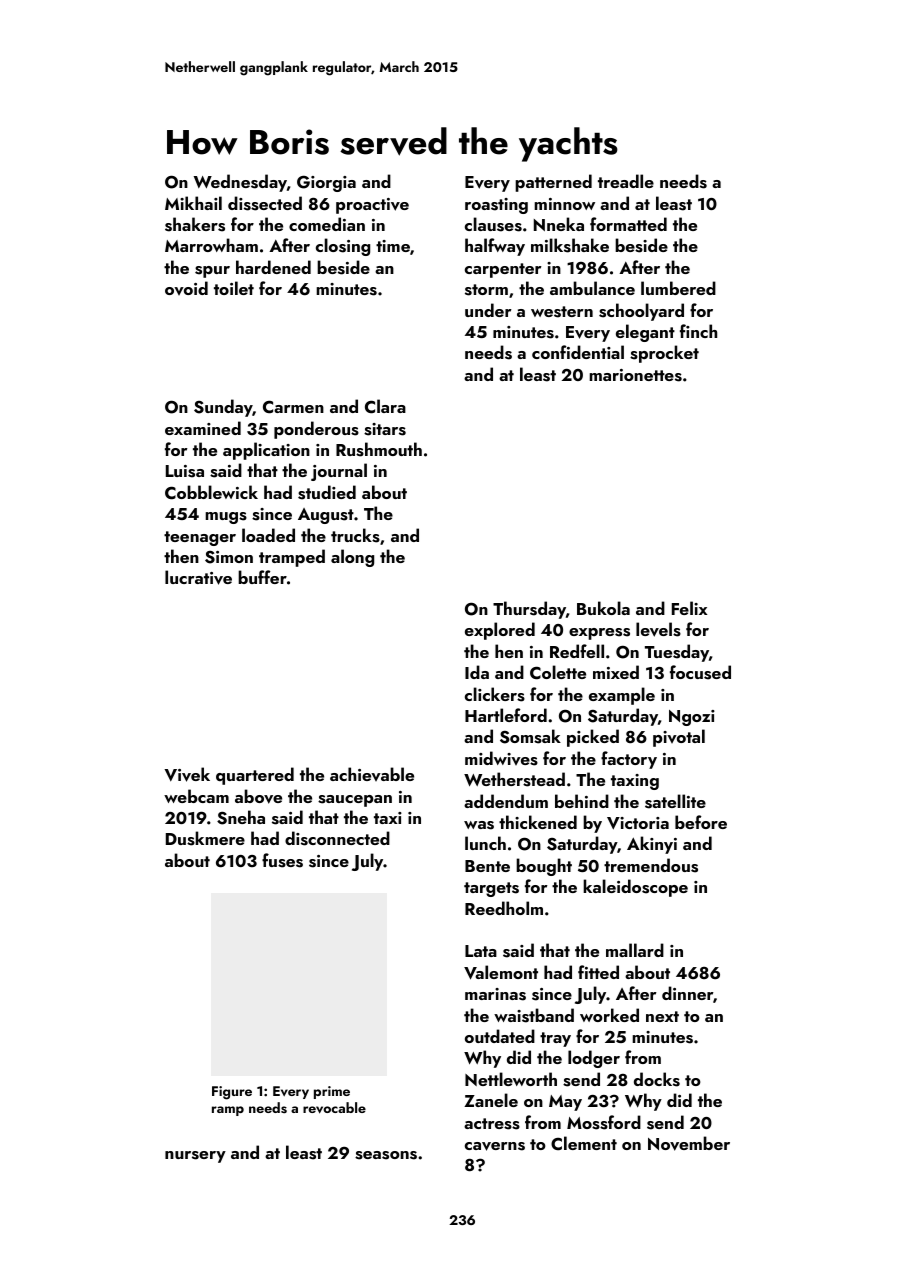 The width and height of the screenshot is (898, 1274). I want to click on carpenter, so click(503, 270).
